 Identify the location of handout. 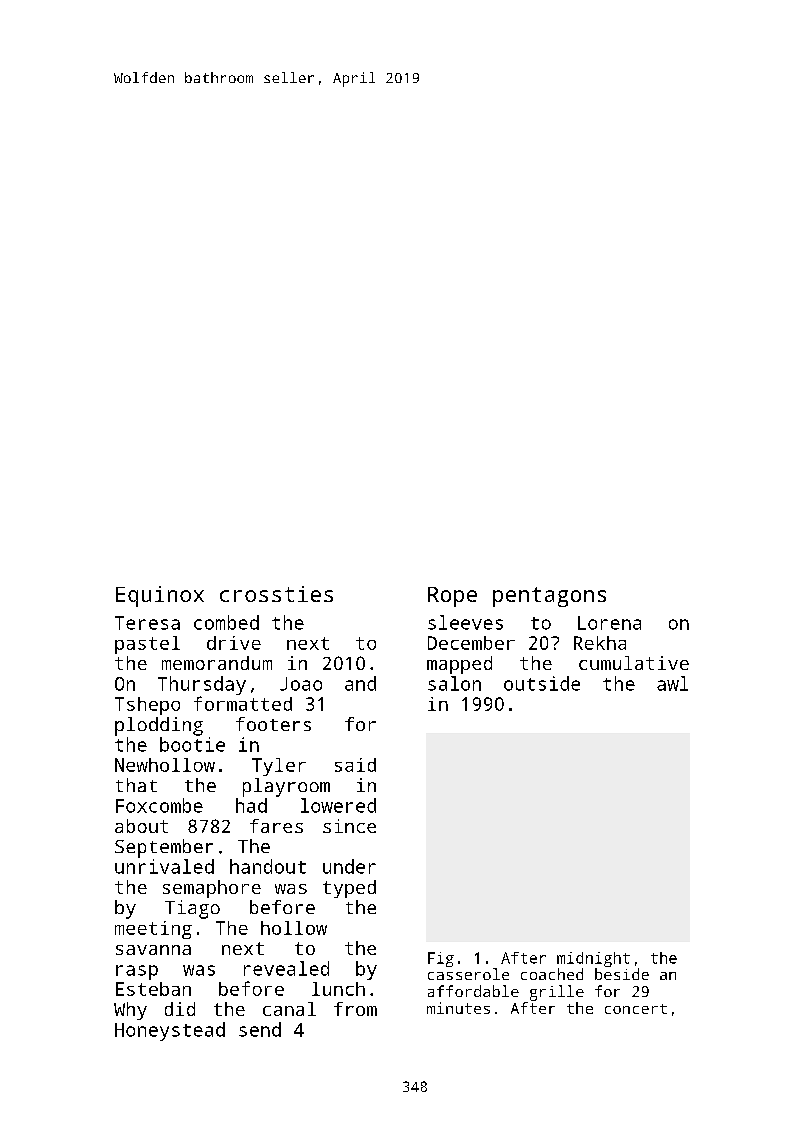
(268, 866).
